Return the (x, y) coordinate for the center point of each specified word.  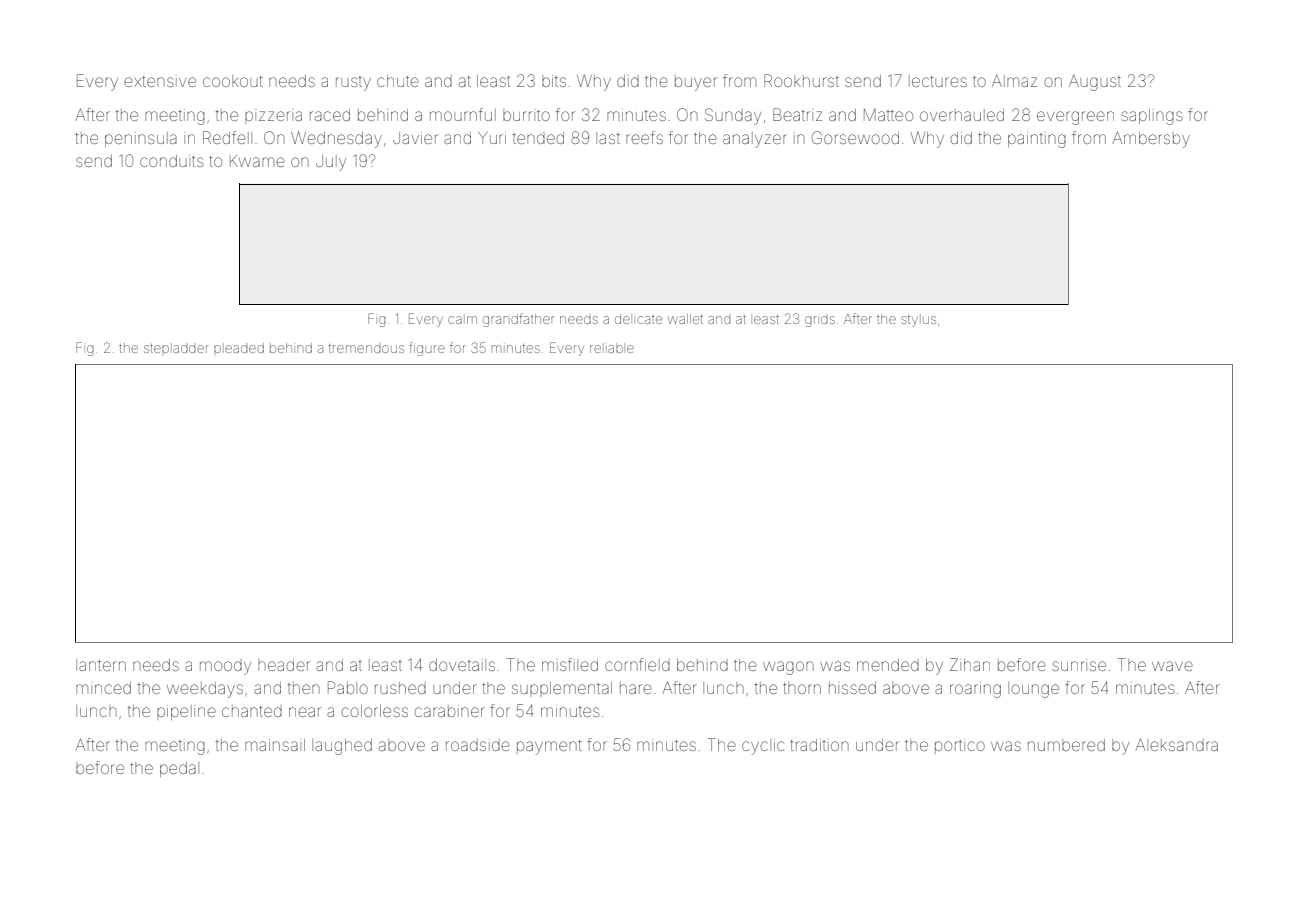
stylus (918, 321)
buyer (696, 83)
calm (462, 320)
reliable (612, 349)
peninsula (141, 139)
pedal (179, 769)
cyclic (763, 747)
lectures (938, 81)
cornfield (637, 664)
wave (1172, 666)
